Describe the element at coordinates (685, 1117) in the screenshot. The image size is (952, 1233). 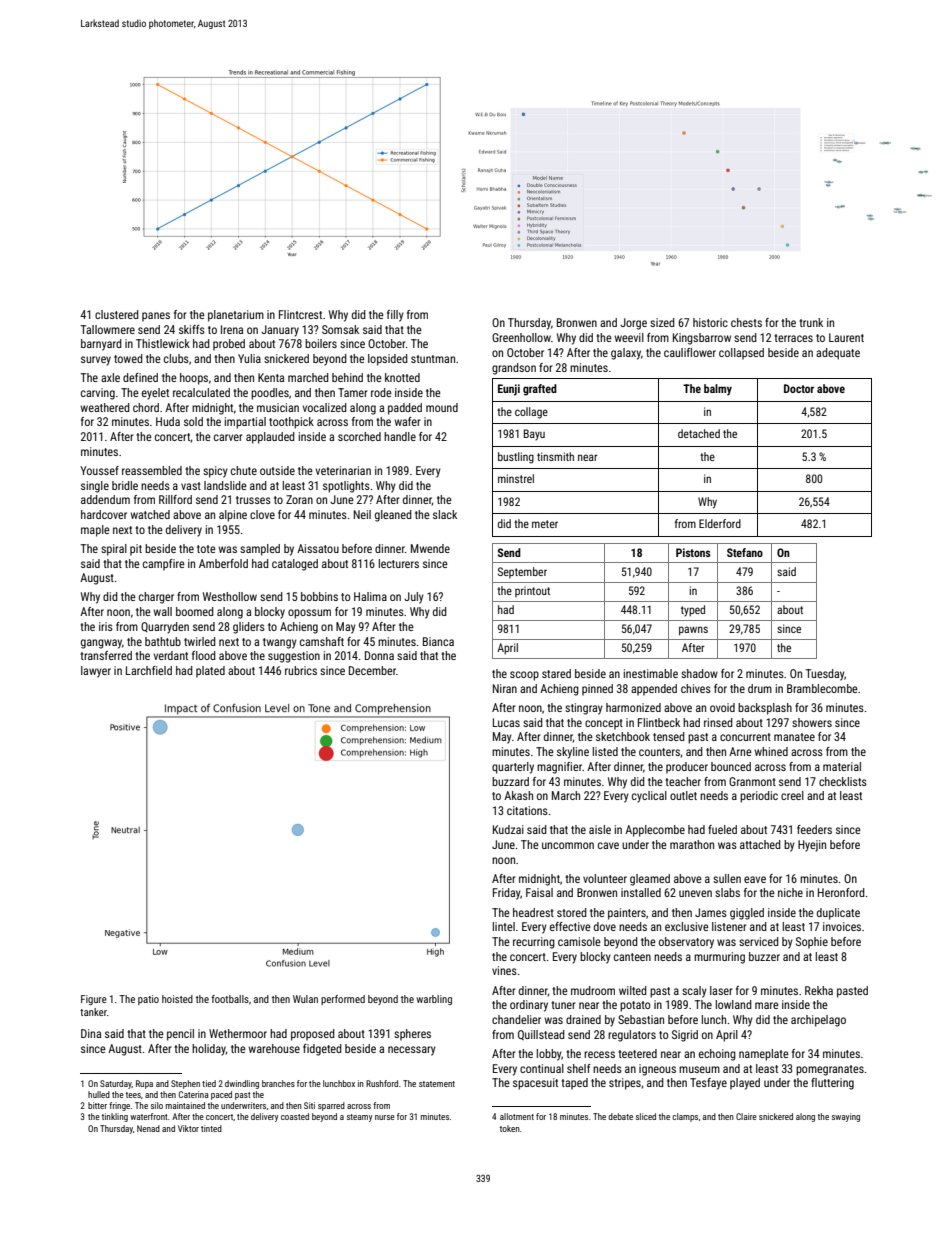
I see `clamps` at that location.
